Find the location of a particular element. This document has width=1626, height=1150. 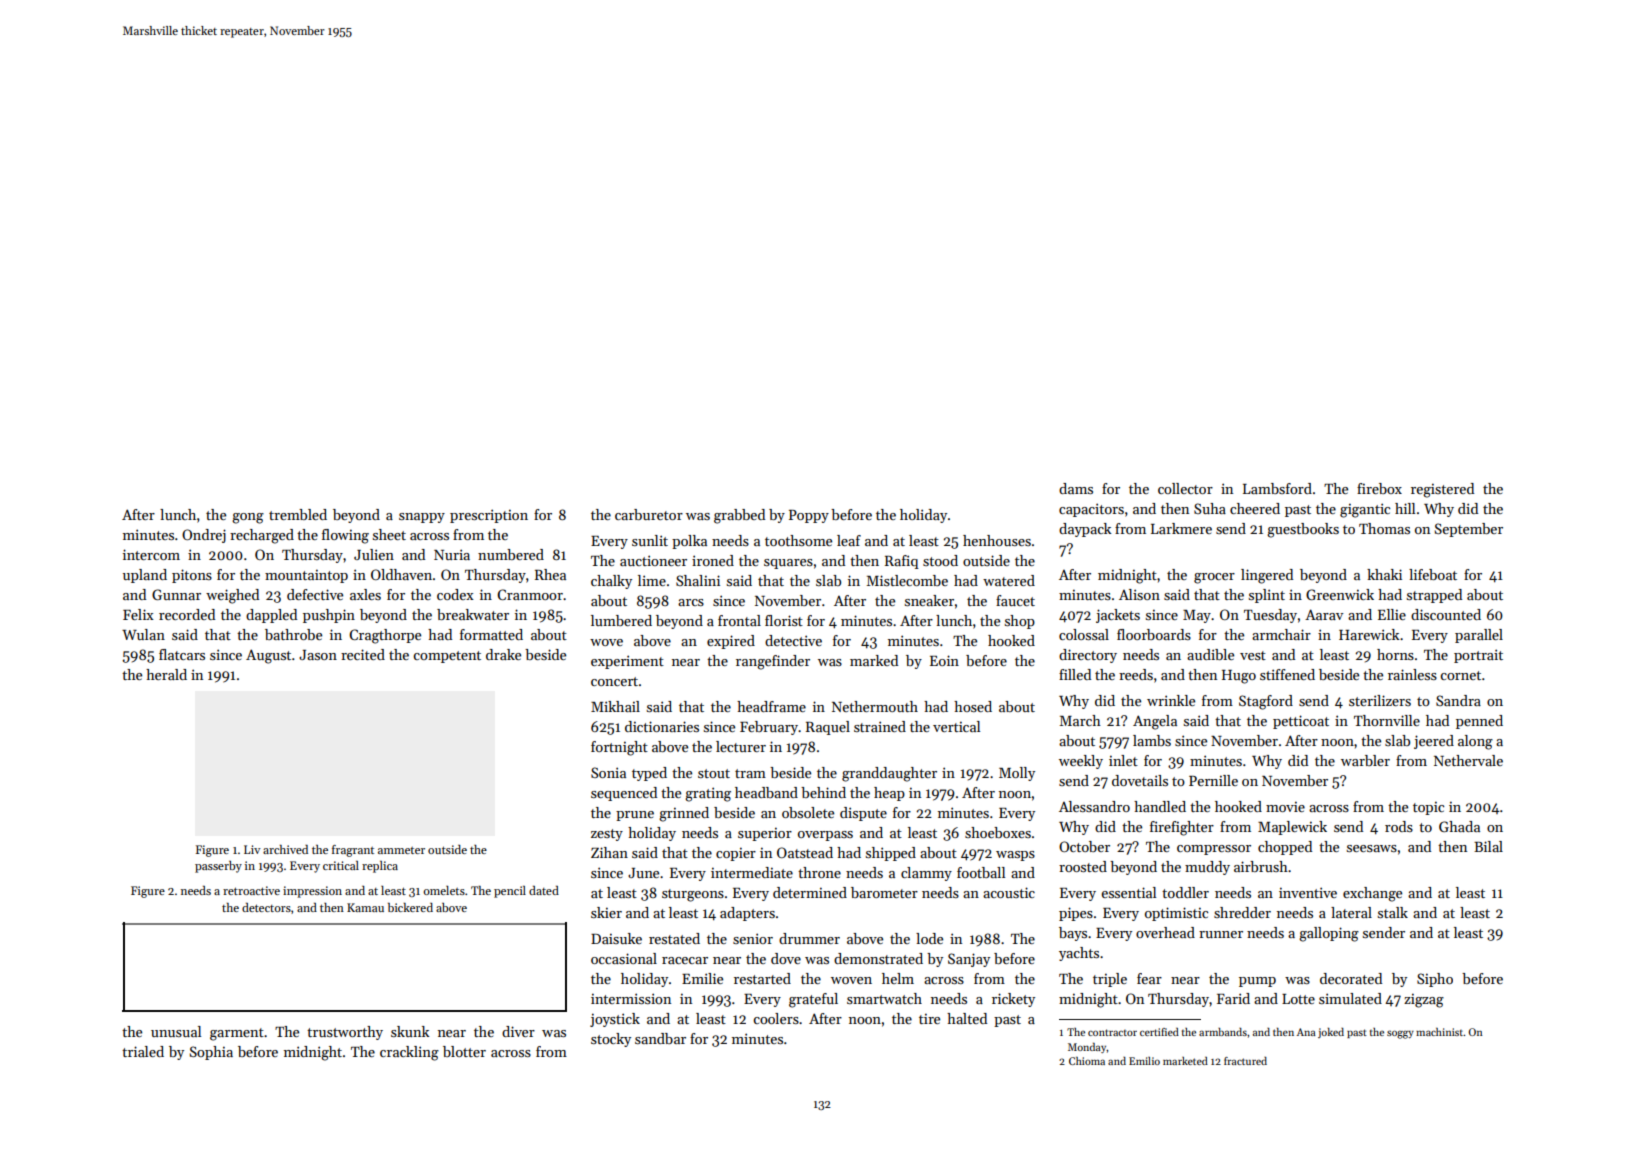

concert is located at coordinates (614, 681).
